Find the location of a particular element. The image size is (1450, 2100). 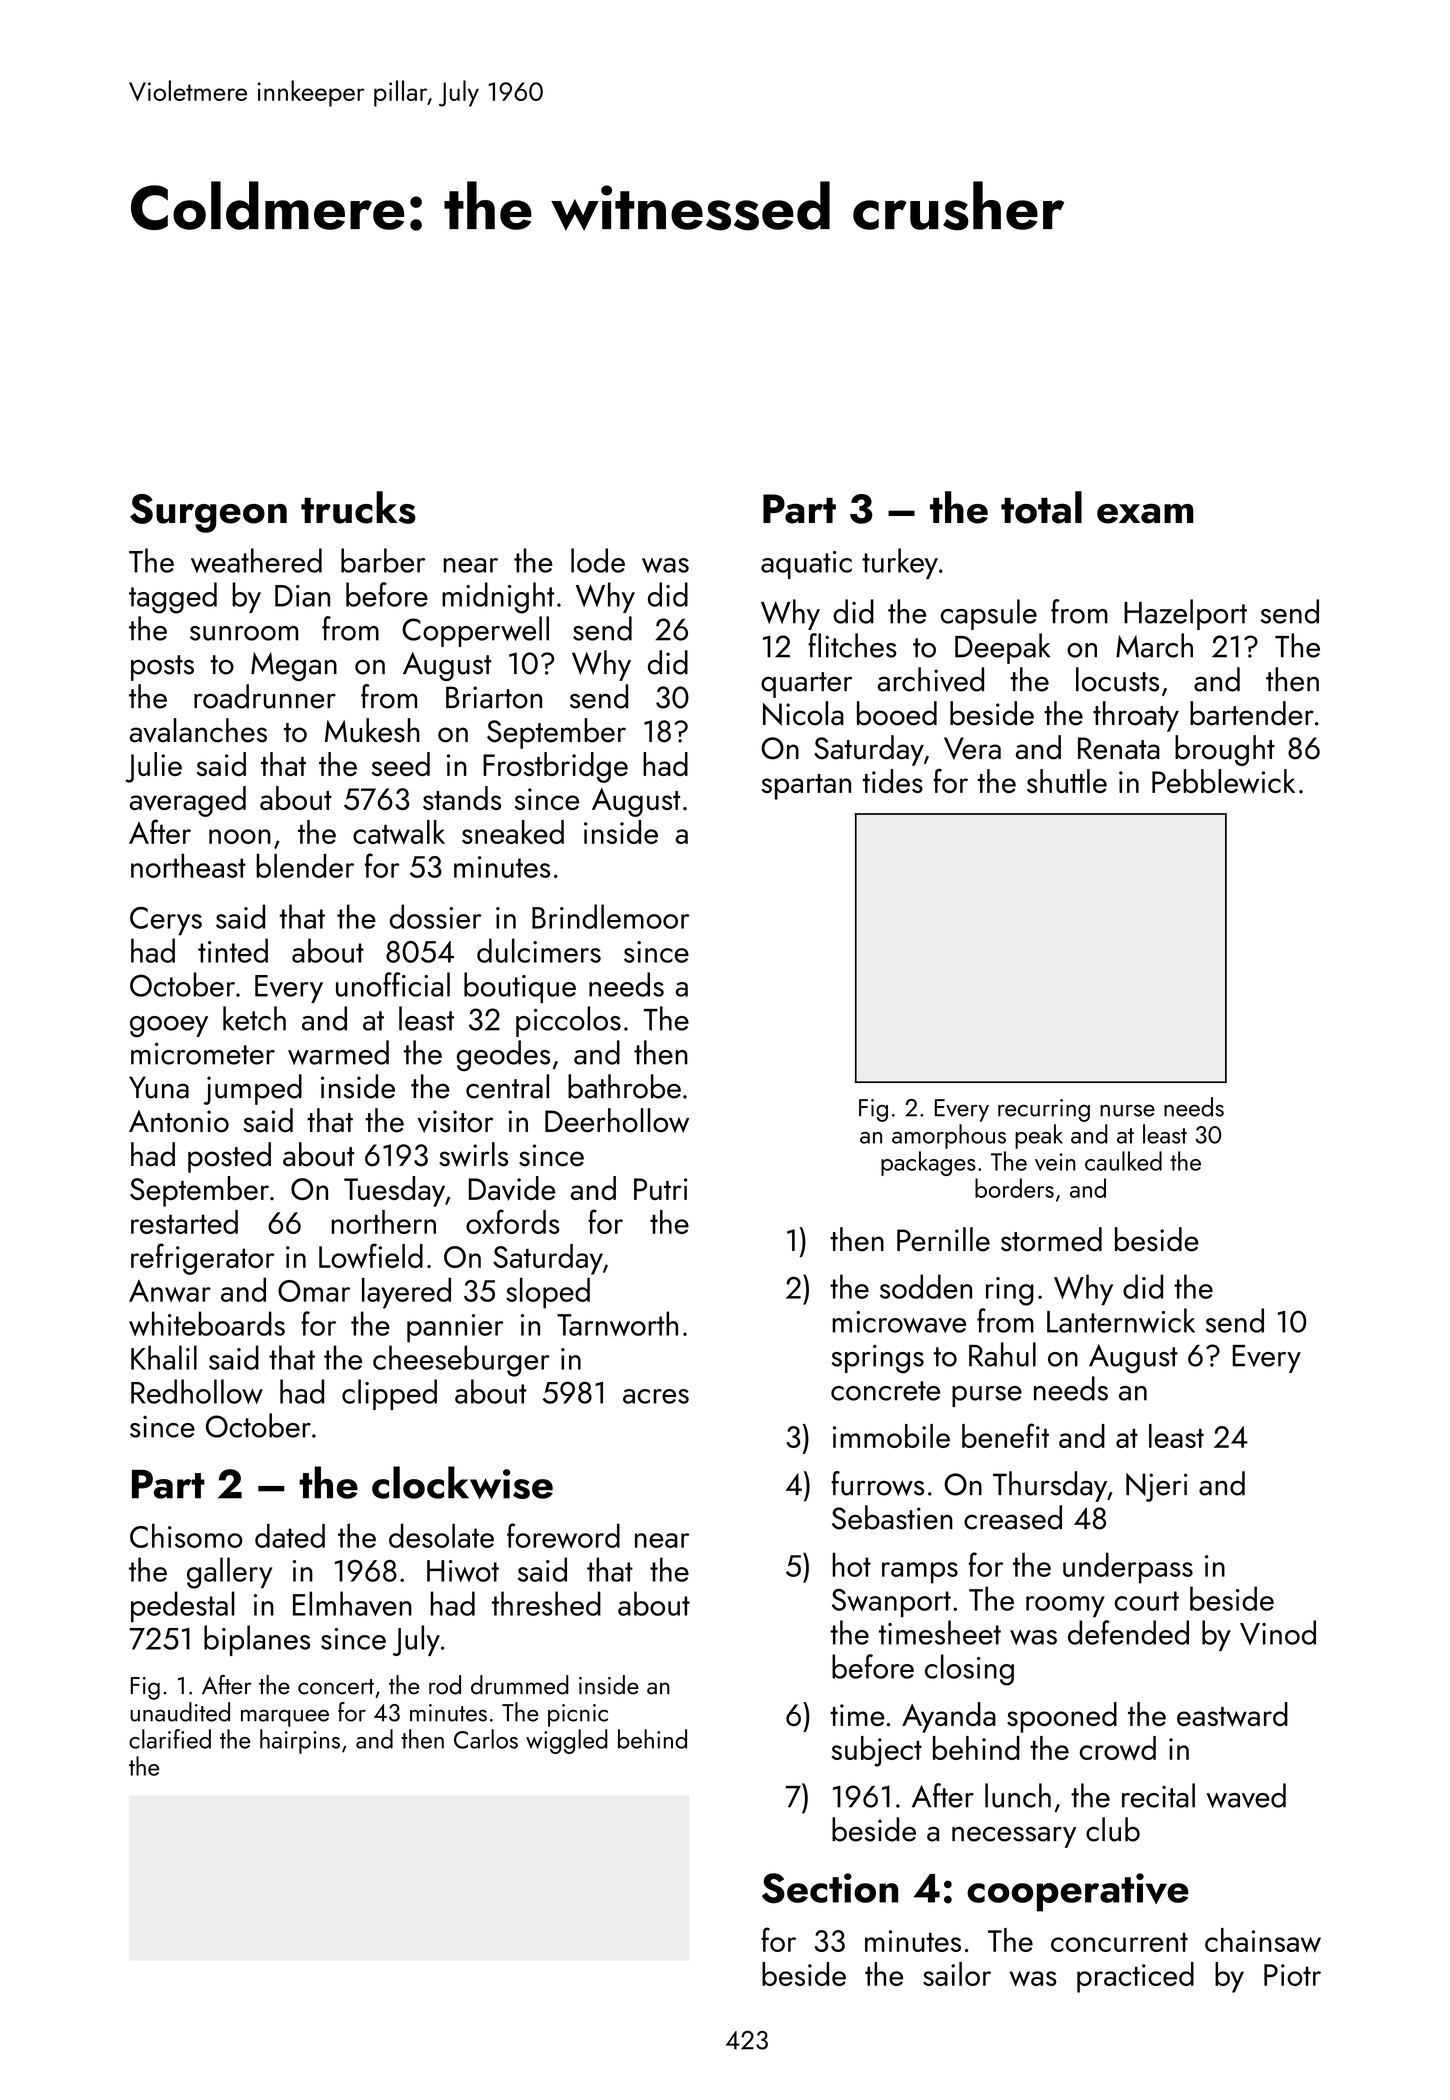

Hazelport is located at coordinates (1185, 614).
